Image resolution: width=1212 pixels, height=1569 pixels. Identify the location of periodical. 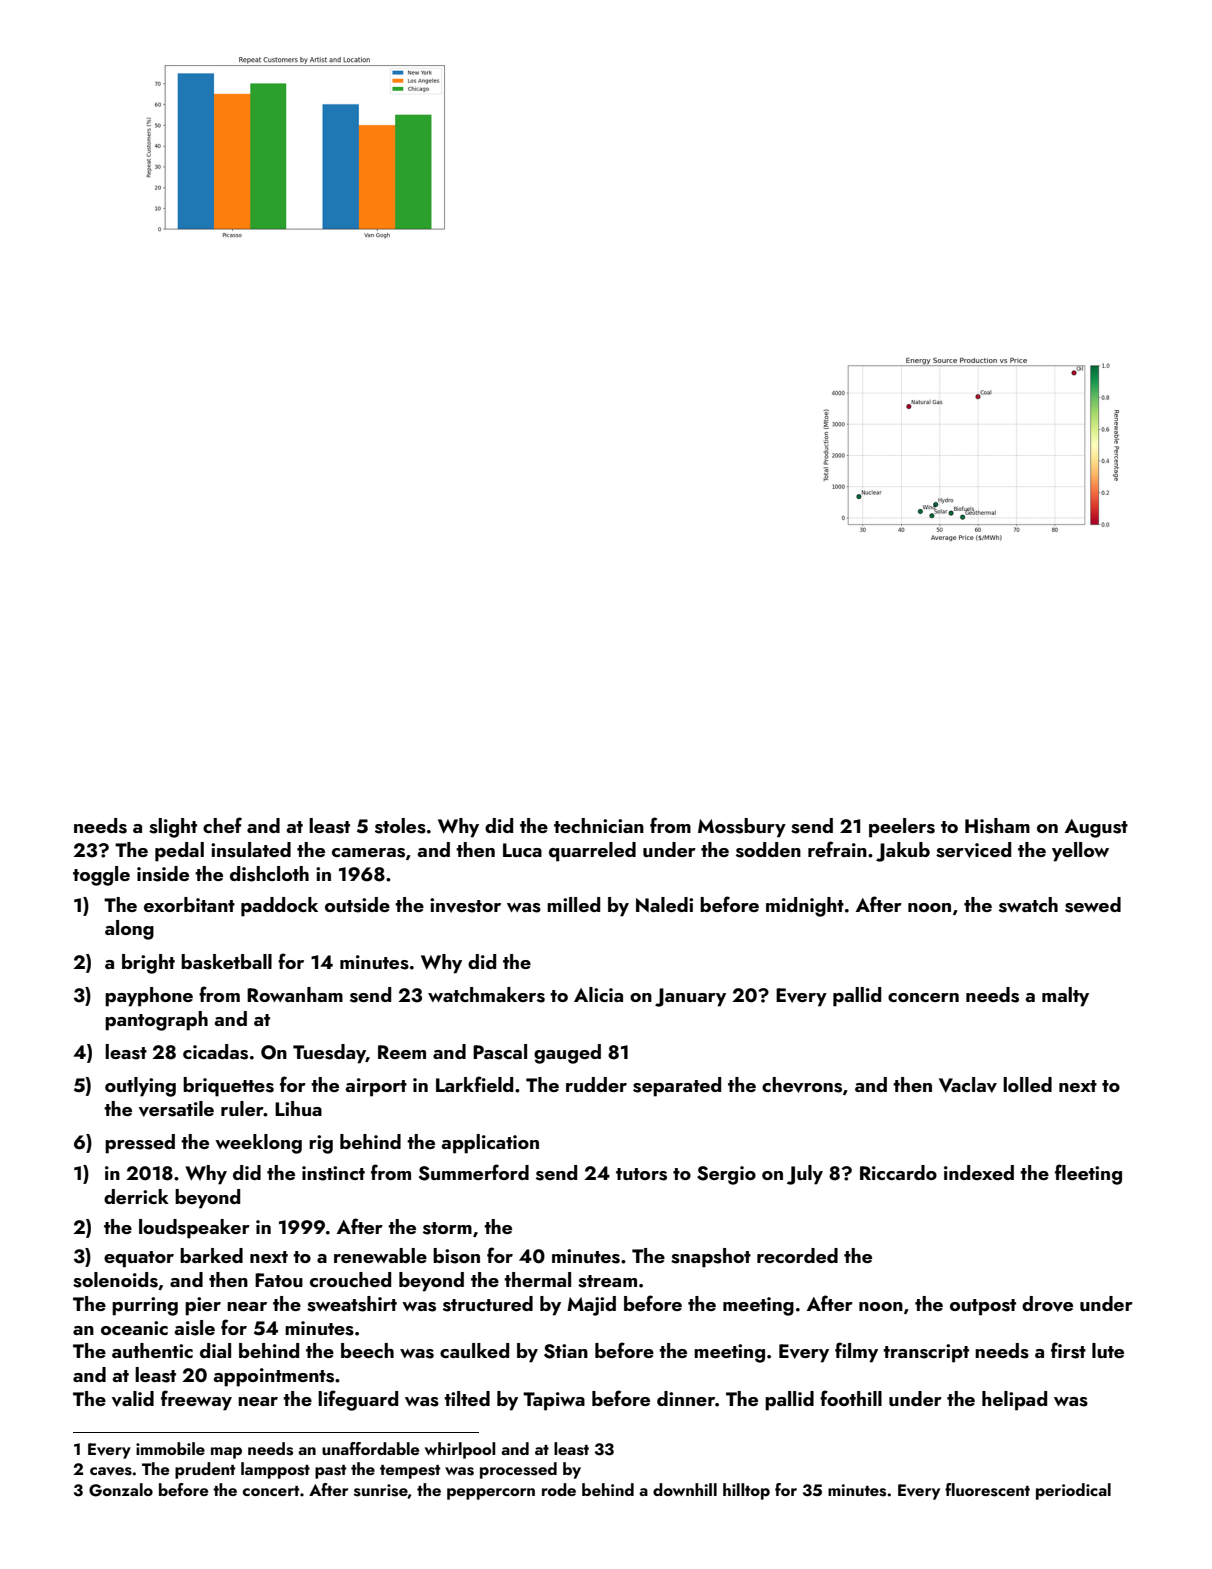
(1073, 1491).
